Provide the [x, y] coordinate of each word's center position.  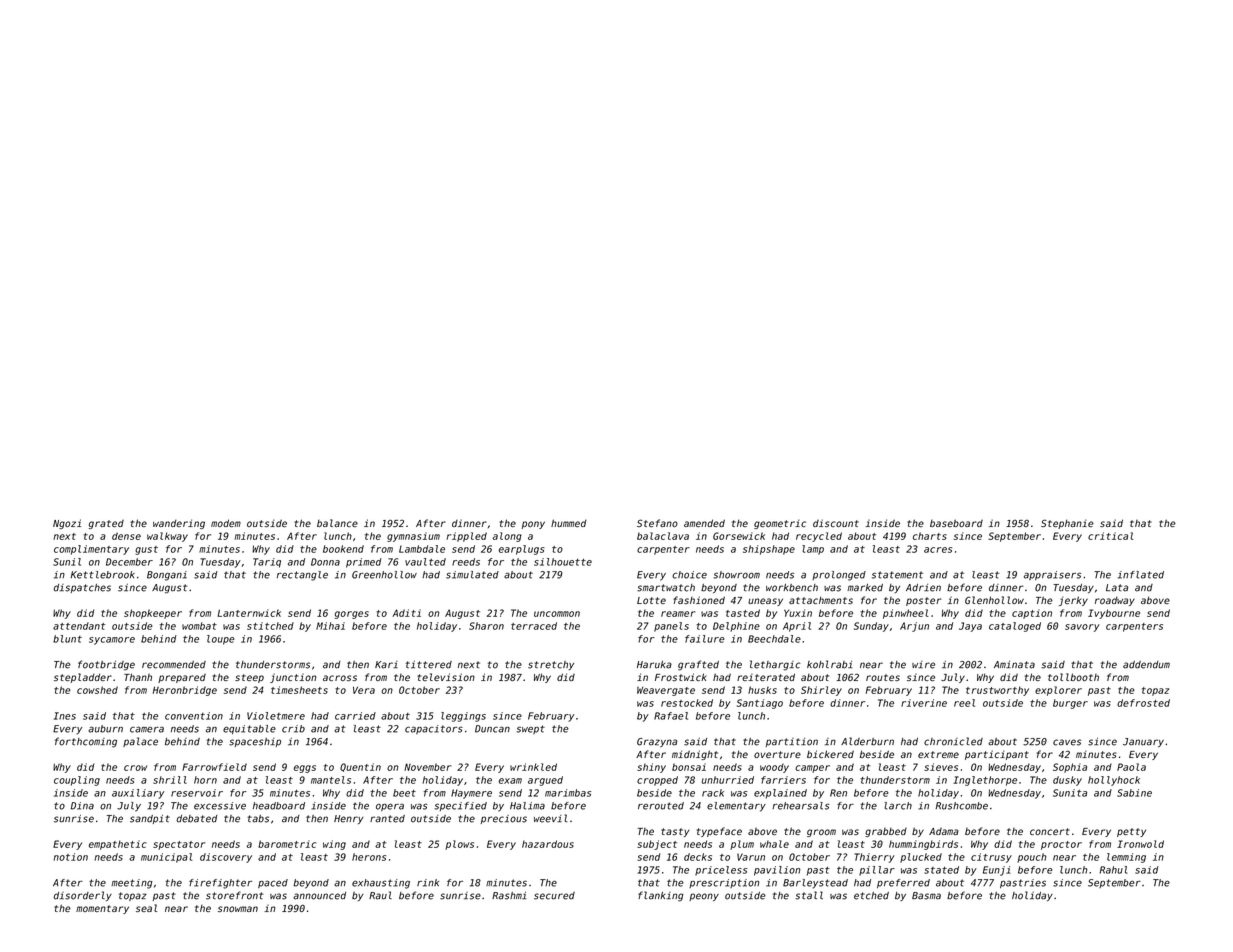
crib [293, 729]
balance [337, 523]
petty [1131, 832]
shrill [170, 780]
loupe [220, 640]
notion [71, 857]
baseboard [956, 523]
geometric [780, 524]
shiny [651, 768]
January [1143, 742]
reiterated [766, 677]
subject [657, 845]
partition [792, 742]
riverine [924, 703]
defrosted [1143, 703]
